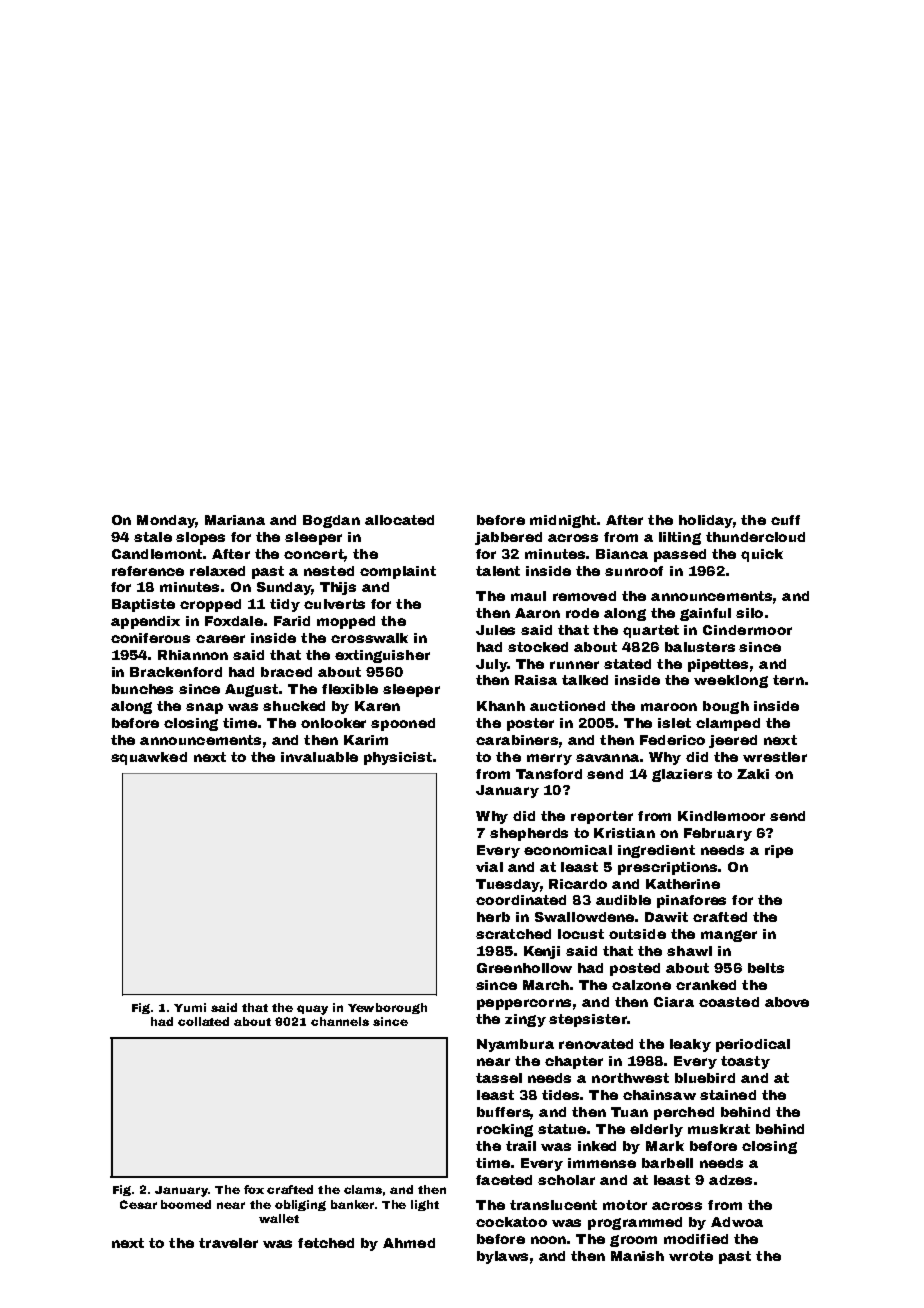 The width and height of the page is (924, 1308). What do you see at coordinates (729, 936) in the page?
I see `manger` at bounding box center [729, 936].
